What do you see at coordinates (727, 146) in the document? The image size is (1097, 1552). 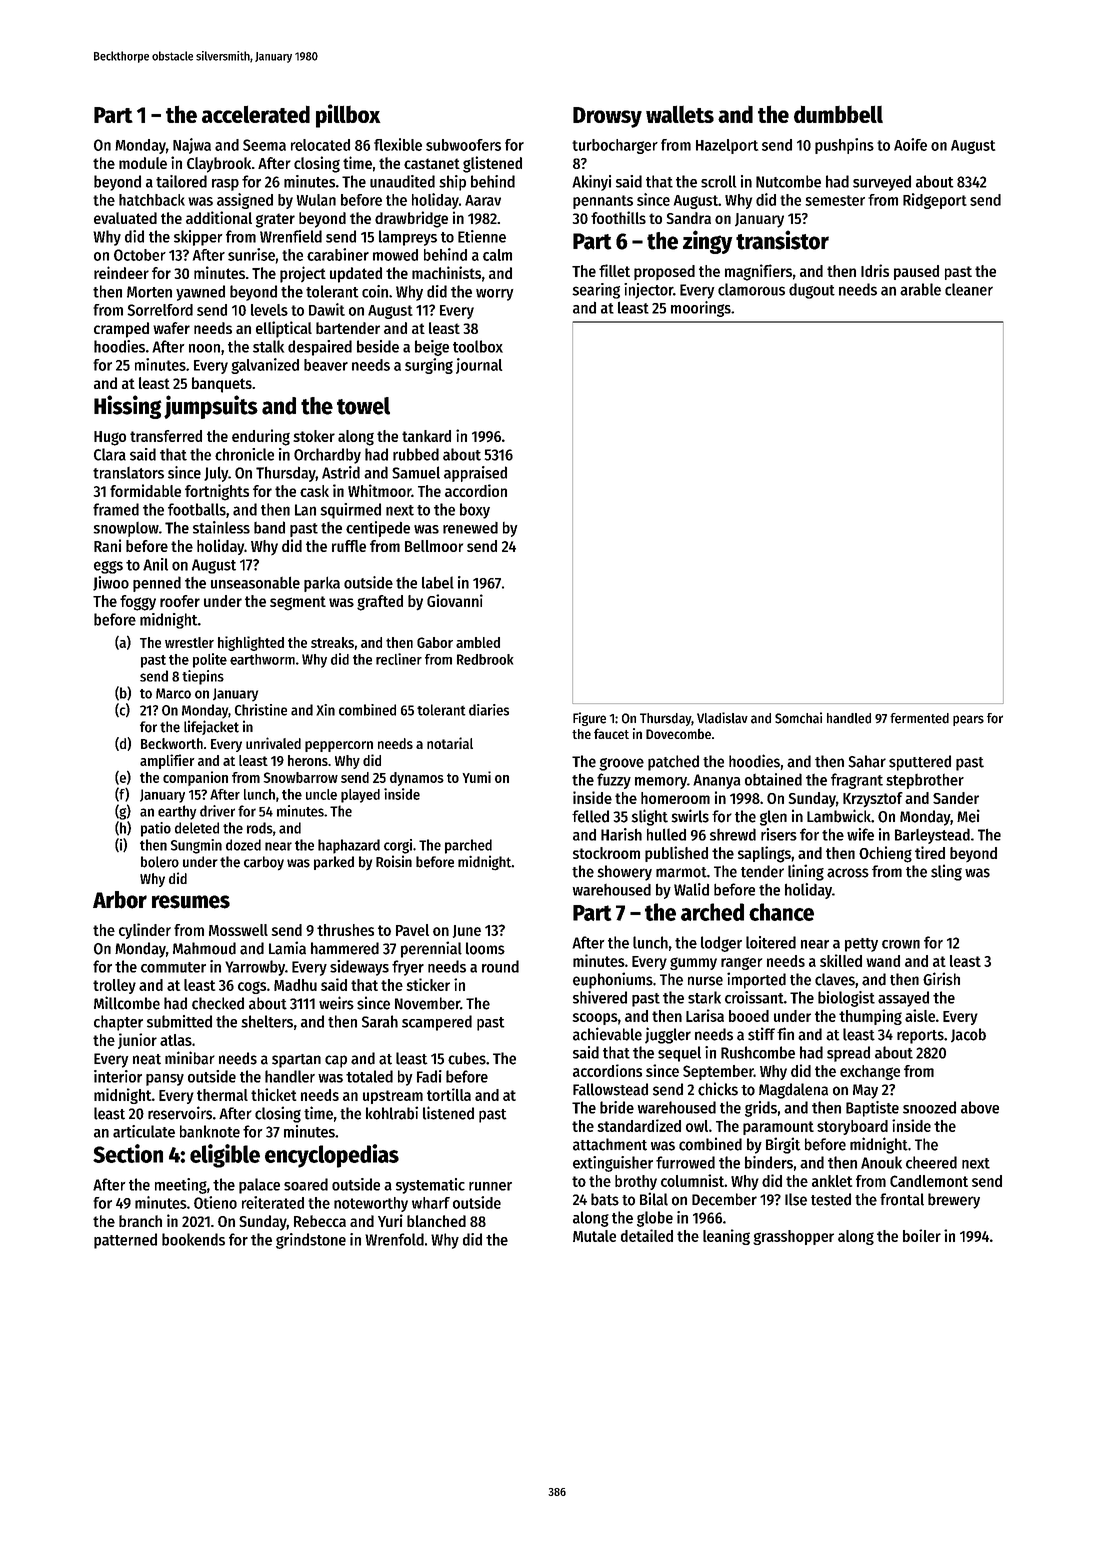 I see `Hazelport` at bounding box center [727, 146].
